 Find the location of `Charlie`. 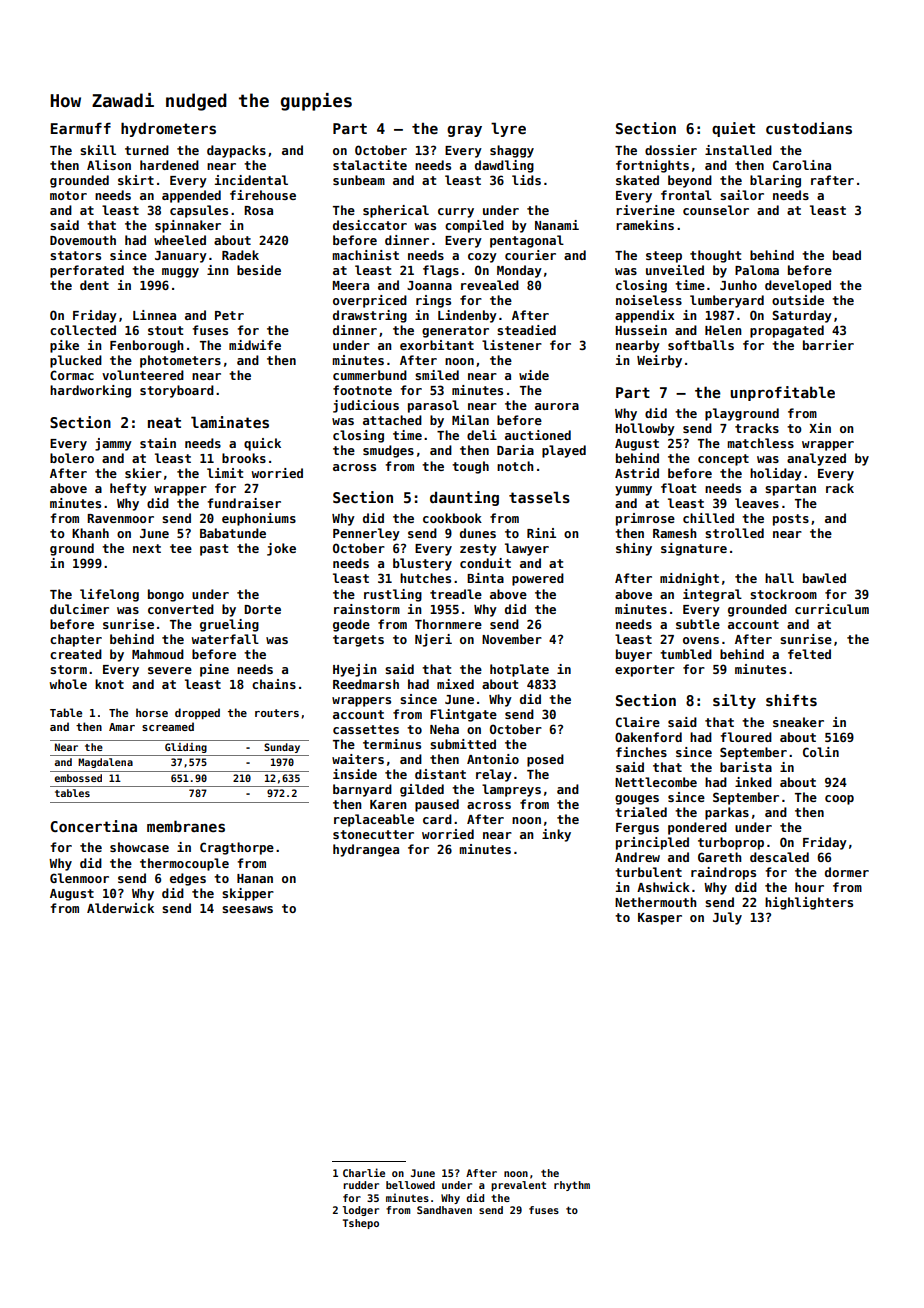

Charlie is located at coordinates (364, 1172).
